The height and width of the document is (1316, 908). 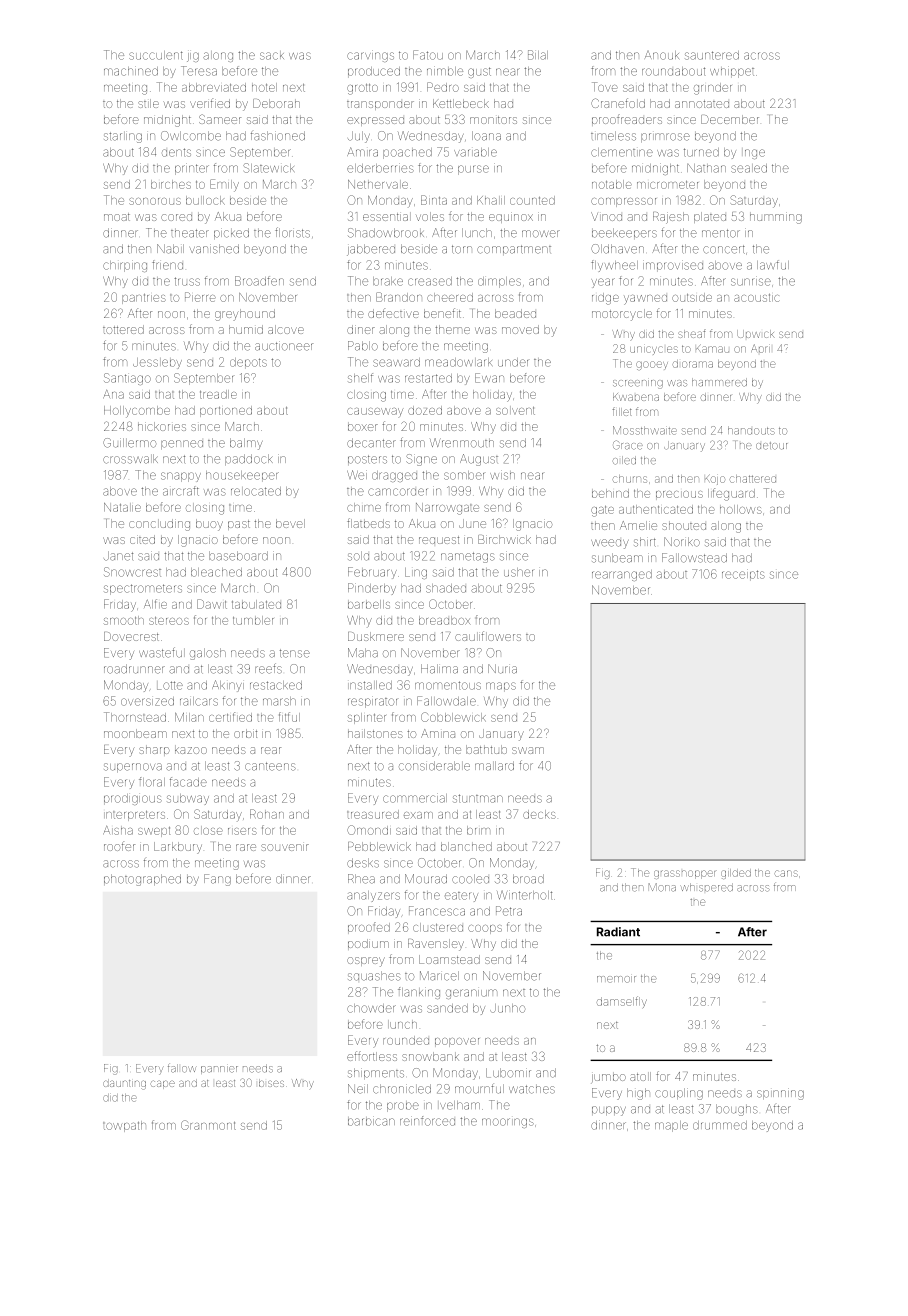 What do you see at coordinates (710, 217) in the document?
I see `plated` at bounding box center [710, 217].
